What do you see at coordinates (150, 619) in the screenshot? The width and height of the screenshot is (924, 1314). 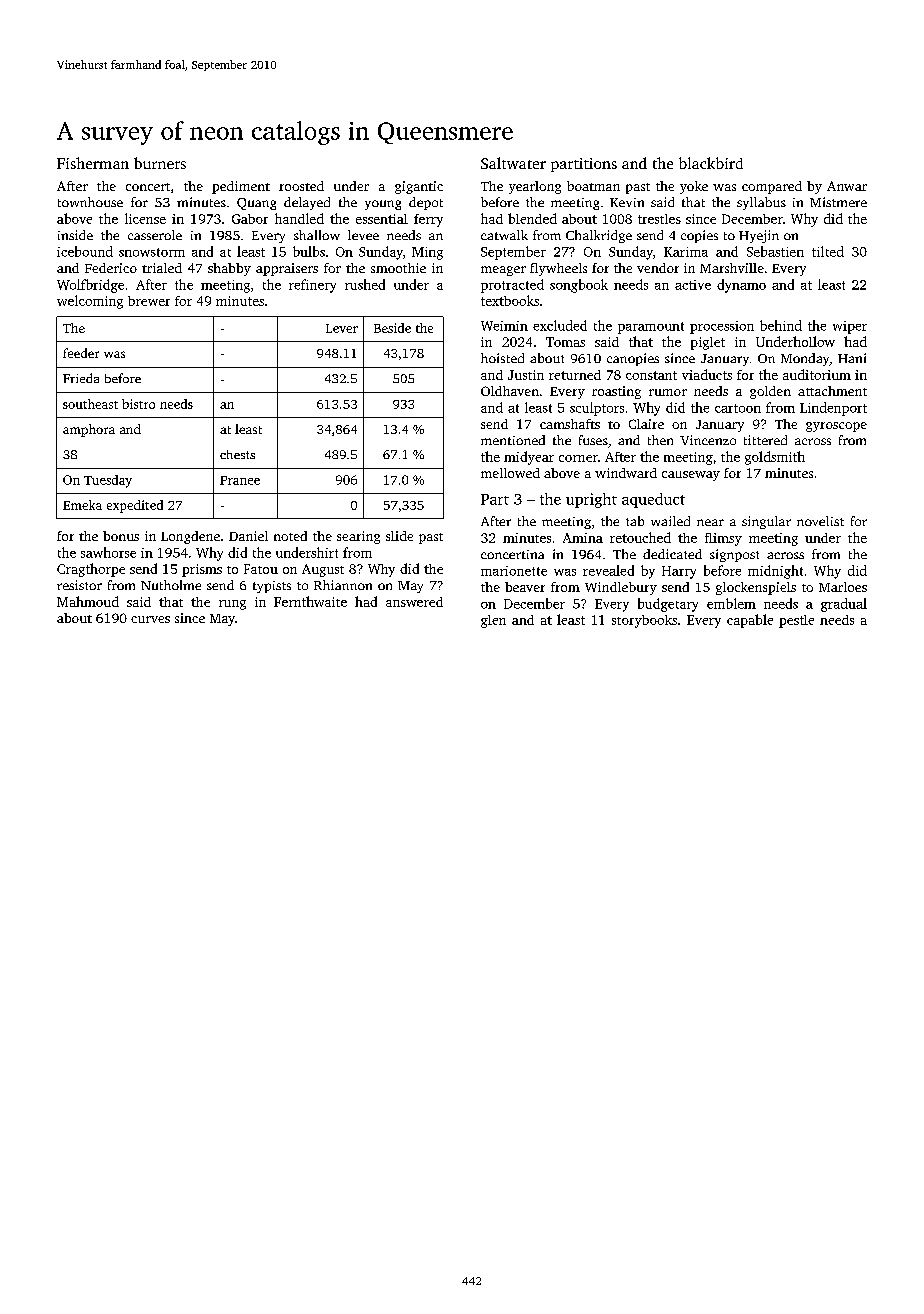 I see `curves` at bounding box center [150, 619].
